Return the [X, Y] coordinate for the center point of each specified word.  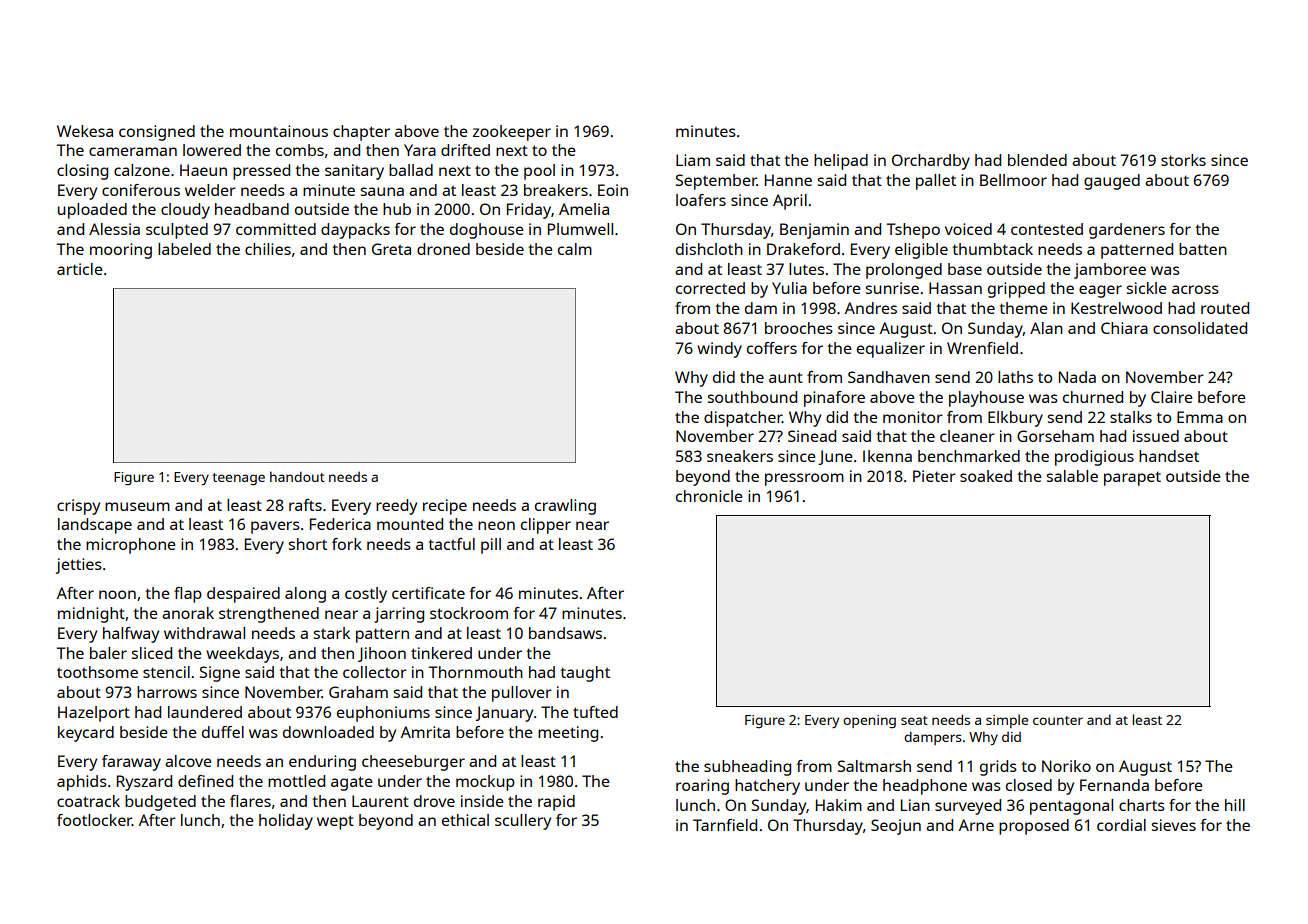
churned [1093, 397]
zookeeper [512, 133]
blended [1037, 160]
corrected [710, 288]
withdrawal [204, 633]
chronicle [709, 496]
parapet [1132, 478]
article [80, 269]
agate [352, 783]
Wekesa [85, 131]
